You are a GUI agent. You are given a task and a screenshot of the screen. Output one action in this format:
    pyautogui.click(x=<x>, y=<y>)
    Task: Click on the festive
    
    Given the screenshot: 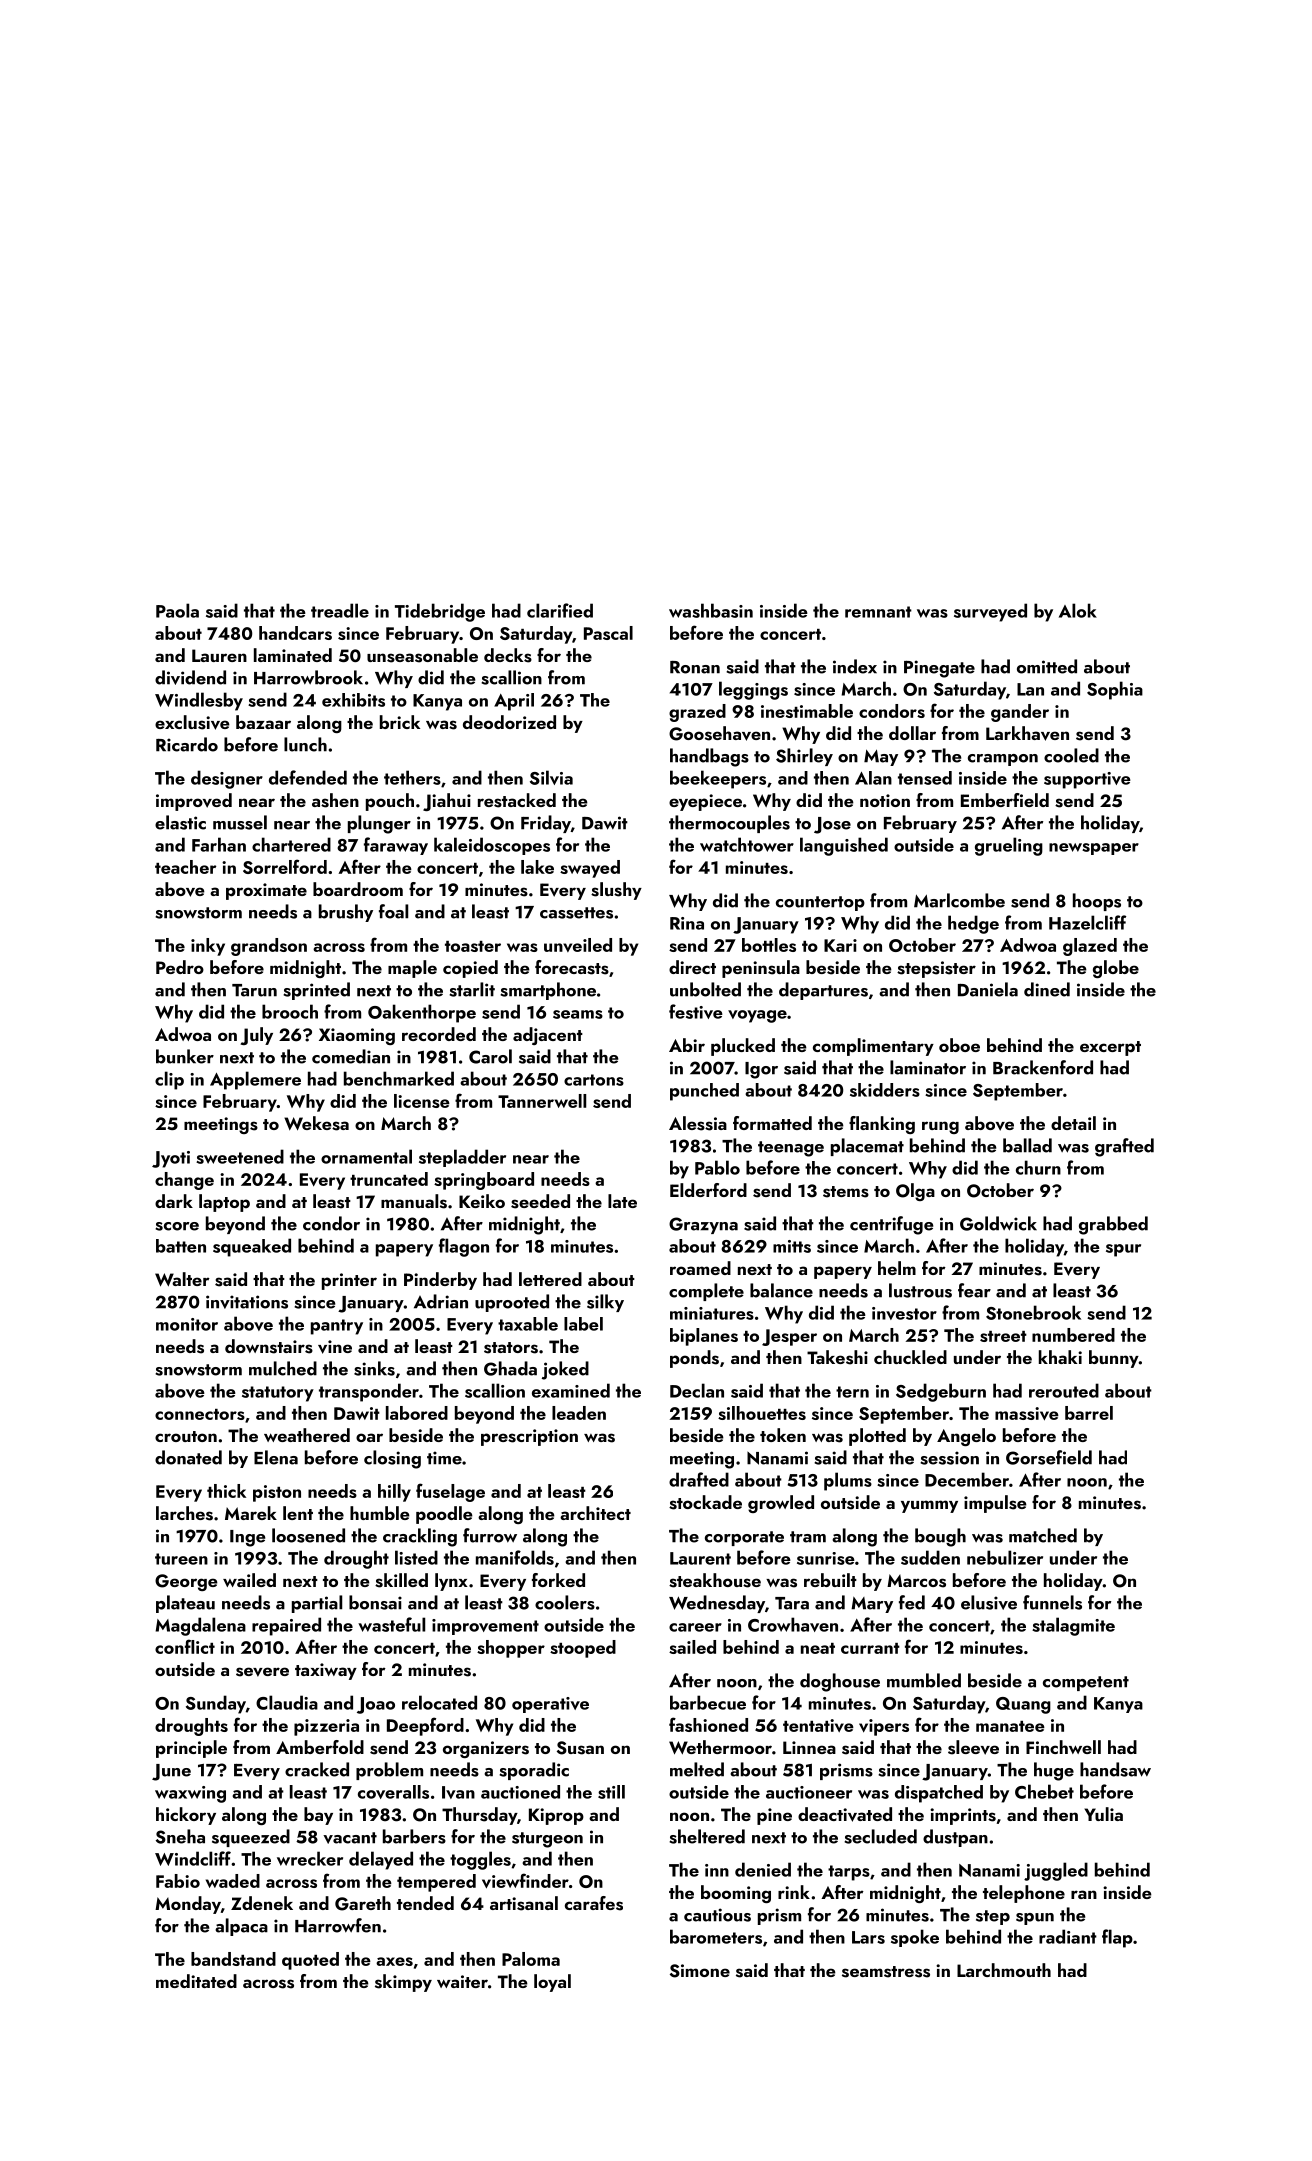 What is the action you would take?
    pyautogui.click(x=696, y=1011)
